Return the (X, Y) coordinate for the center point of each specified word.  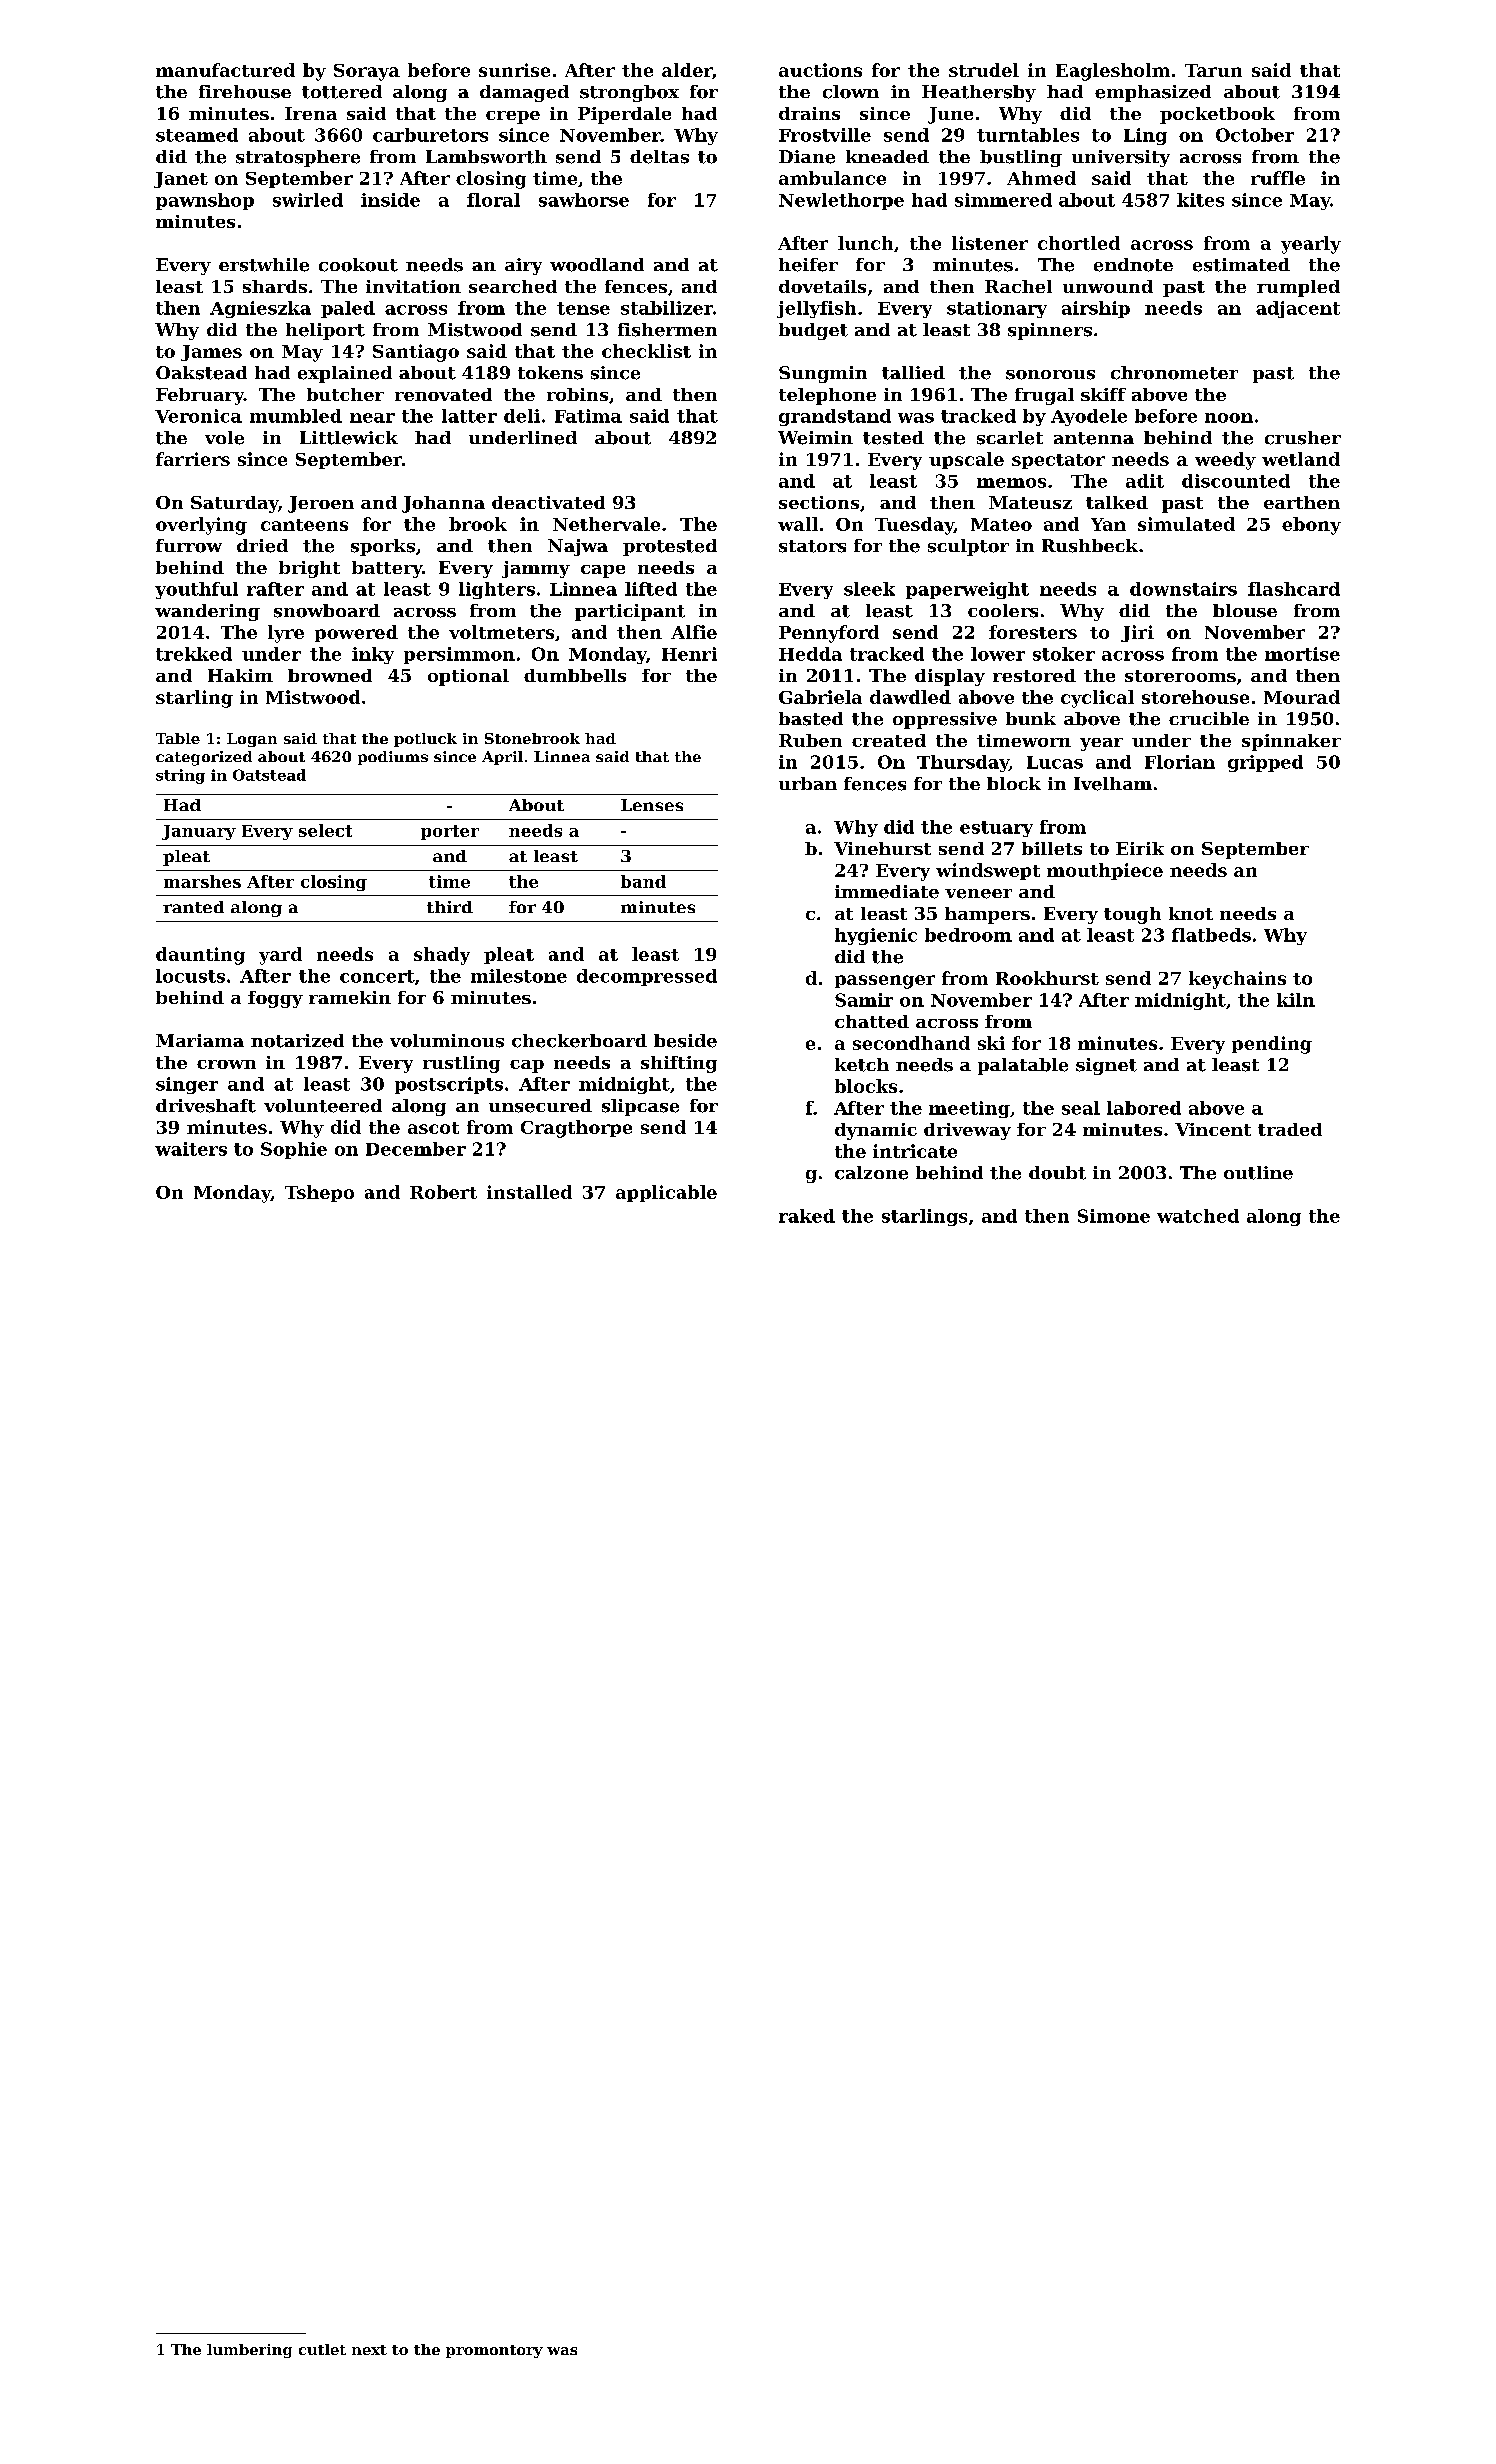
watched (1198, 1216)
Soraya (367, 72)
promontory (494, 2351)
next (369, 2350)
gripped (1265, 763)
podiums (393, 758)
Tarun (1213, 70)
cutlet (322, 2349)
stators (812, 546)
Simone (1114, 1216)
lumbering (249, 2351)
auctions (820, 70)
